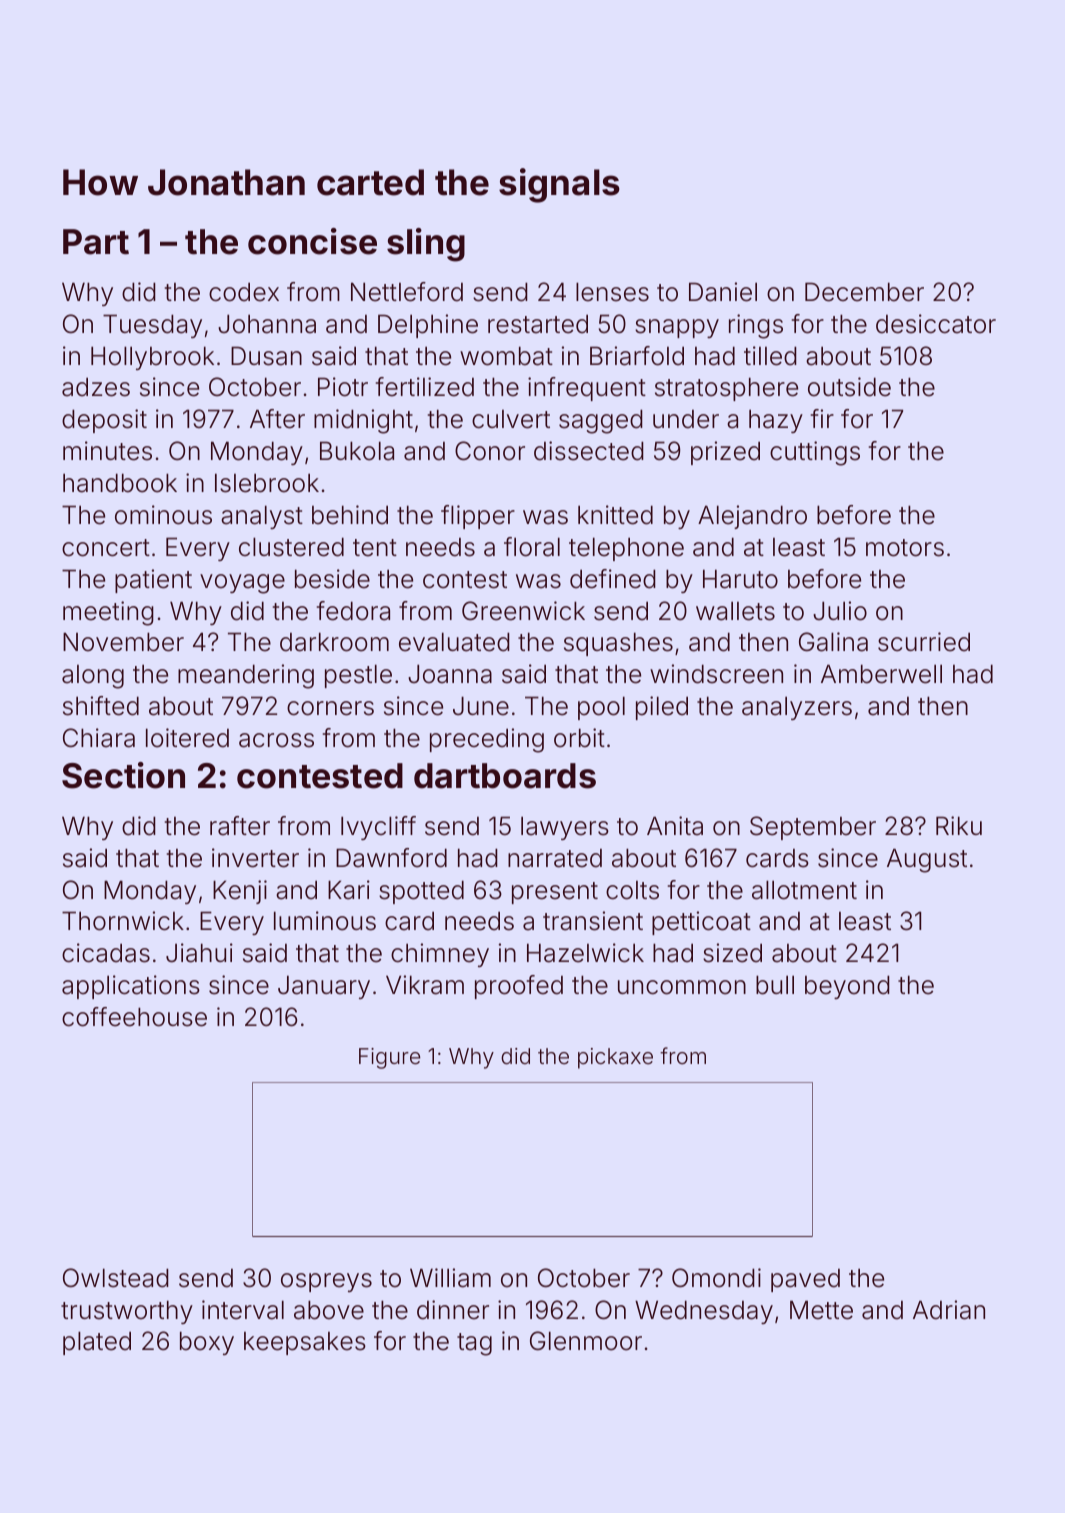 The width and height of the document is (1065, 1513). What do you see at coordinates (797, 708) in the document?
I see `analyzers` at bounding box center [797, 708].
